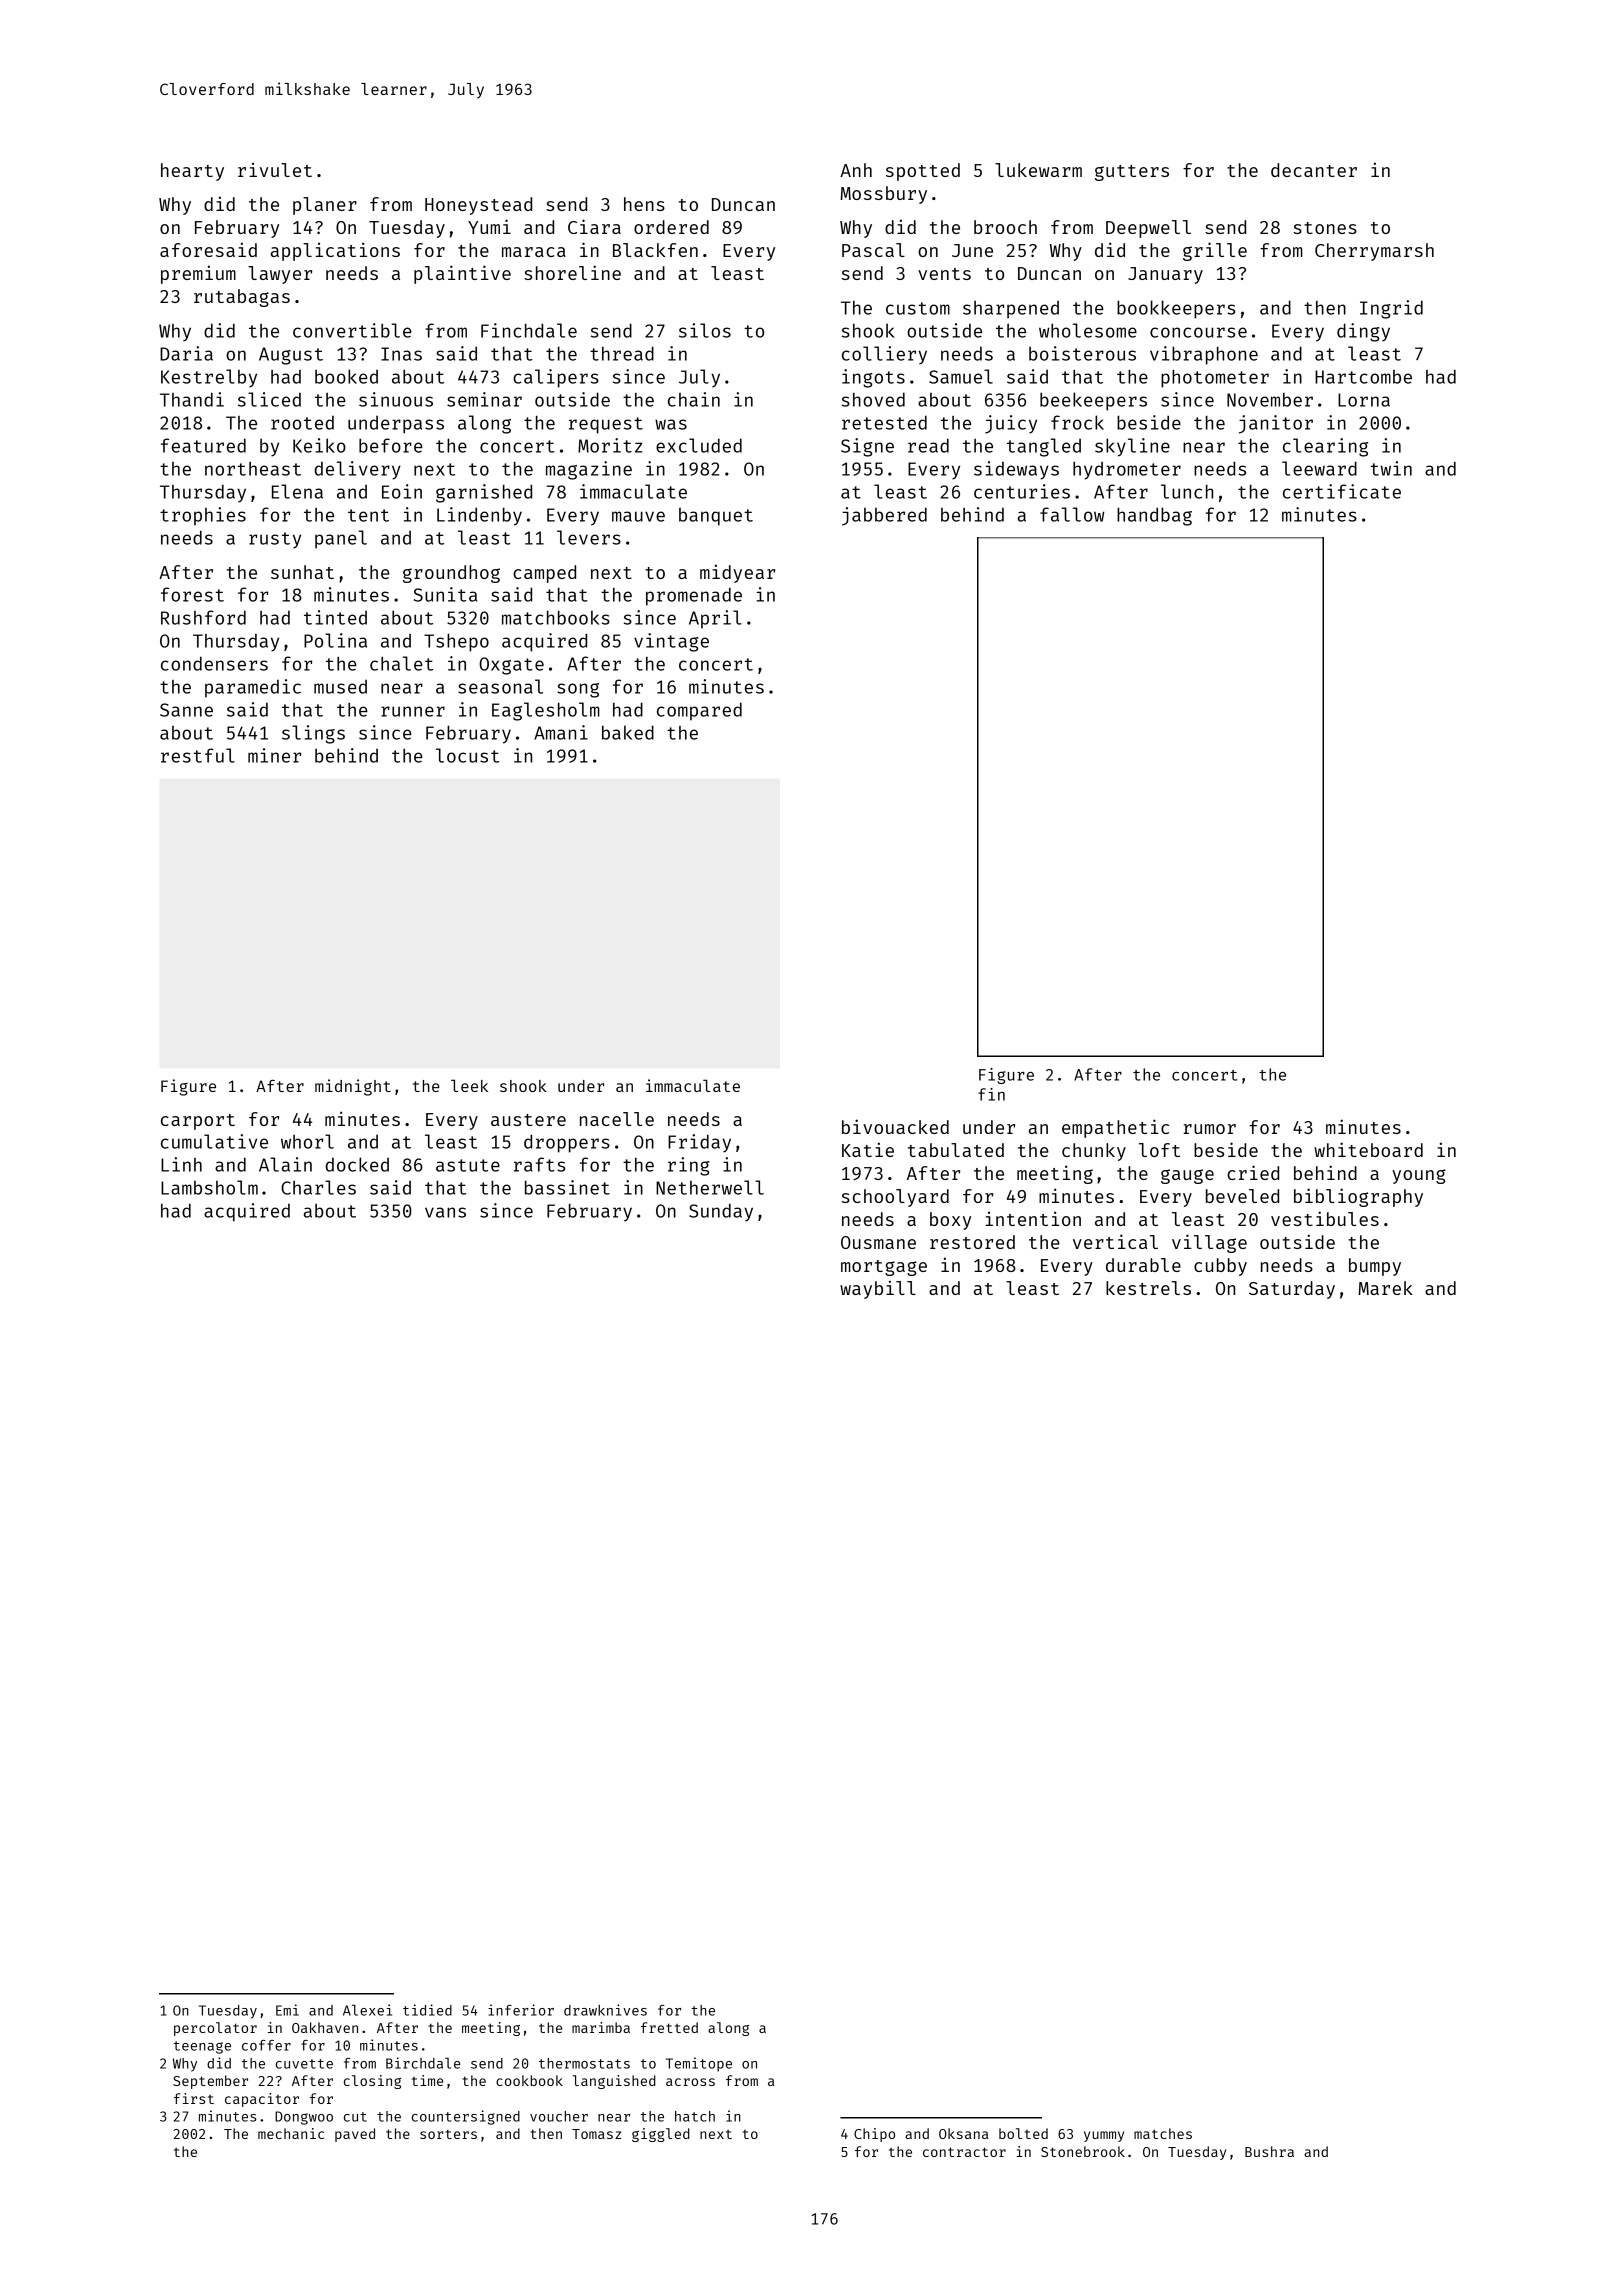 The image size is (1620, 2292). What do you see at coordinates (242, 298) in the image?
I see `rutabagas` at bounding box center [242, 298].
